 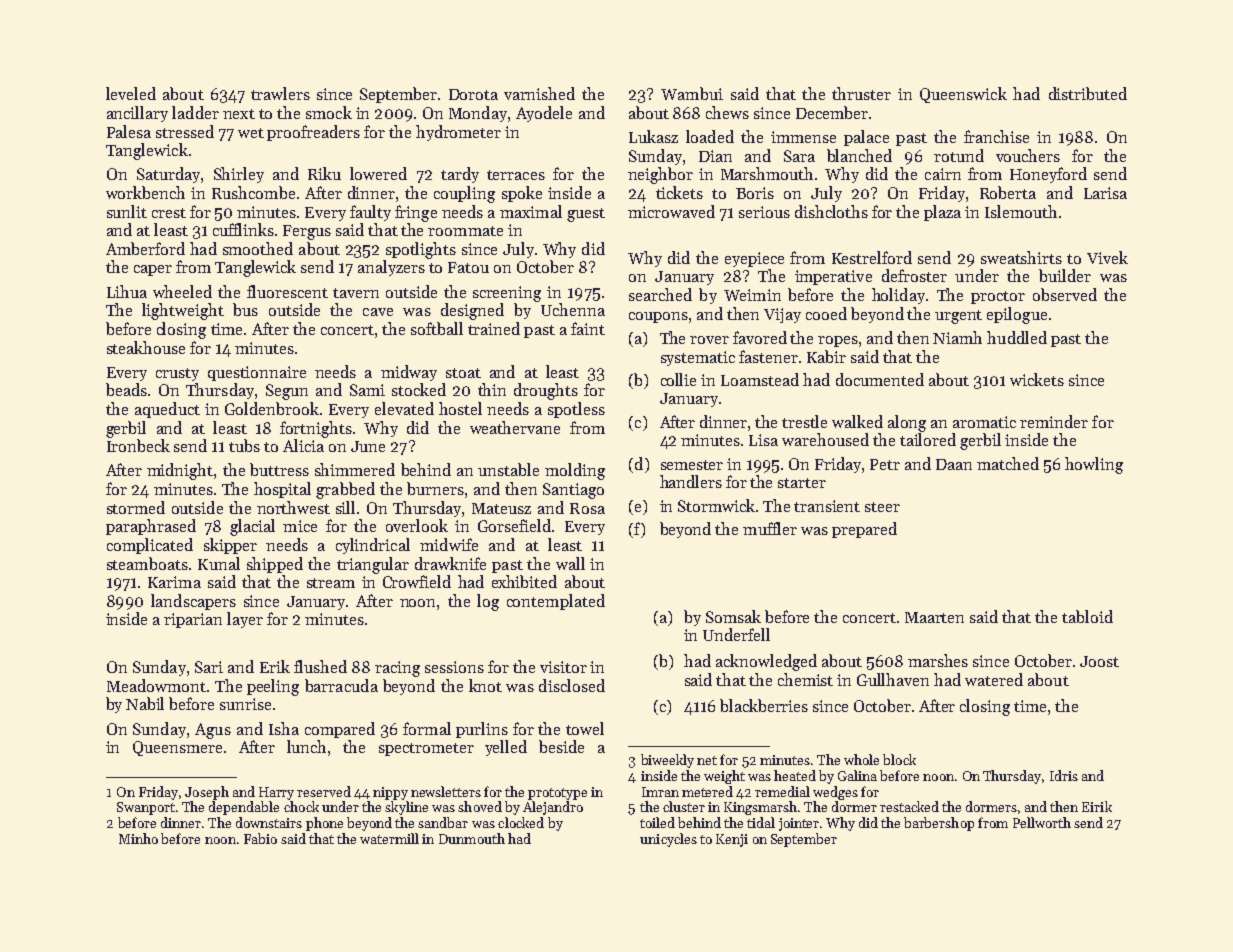 What do you see at coordinates (668, 840) in the screenshot?
I see `unicycles` at bounding box center [668, 840].
